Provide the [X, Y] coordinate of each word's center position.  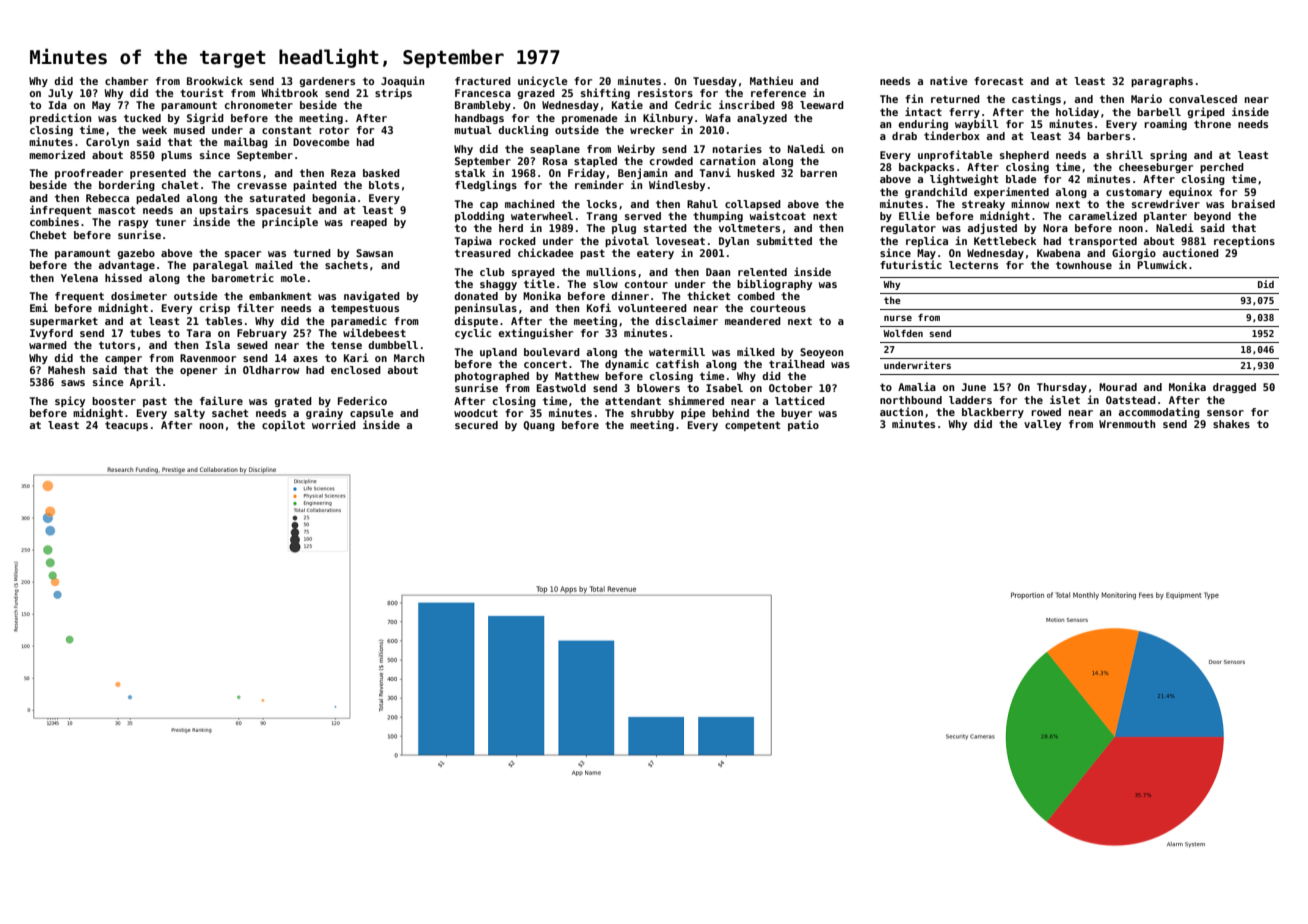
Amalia [917, 386]
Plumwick [1162, 264]
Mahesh [66, 370]
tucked [142, 118]
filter [255, 307]
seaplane [555, 150]
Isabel [724, 388]
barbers [1108, 136]
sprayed [533, 273]
